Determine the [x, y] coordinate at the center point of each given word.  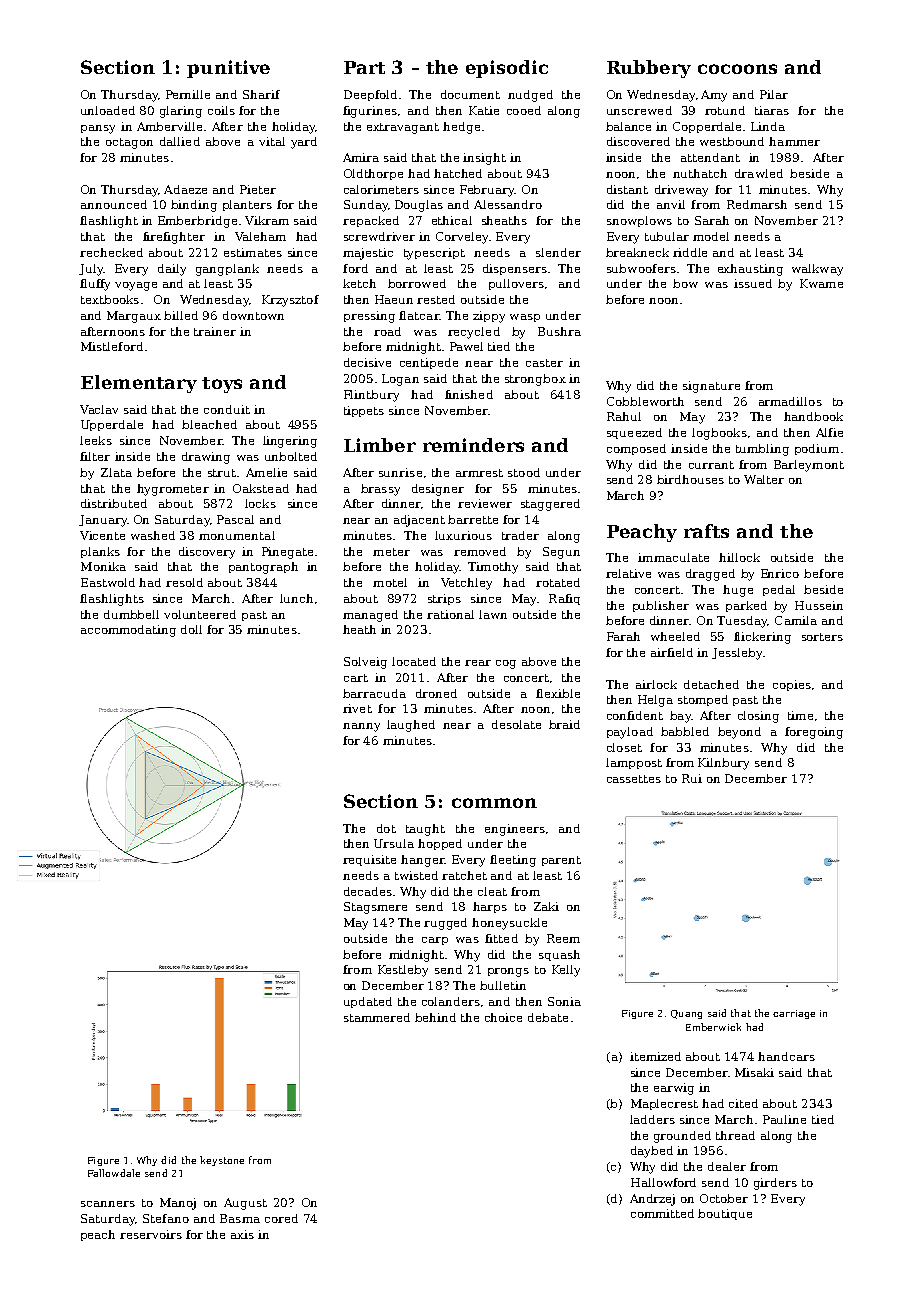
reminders [473, 445]
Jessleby [737, 654]
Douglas [419, 206]
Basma [240, 1218]
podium [817, 449]
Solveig [365, 663]
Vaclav [99, 409]
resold [184, 582]
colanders [451, 1001]
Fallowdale [114, 1173]
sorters [822, 637]
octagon [129, 143]
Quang [686, 1014]
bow [685, 283]
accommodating [128, 631]
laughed [411, 726]
